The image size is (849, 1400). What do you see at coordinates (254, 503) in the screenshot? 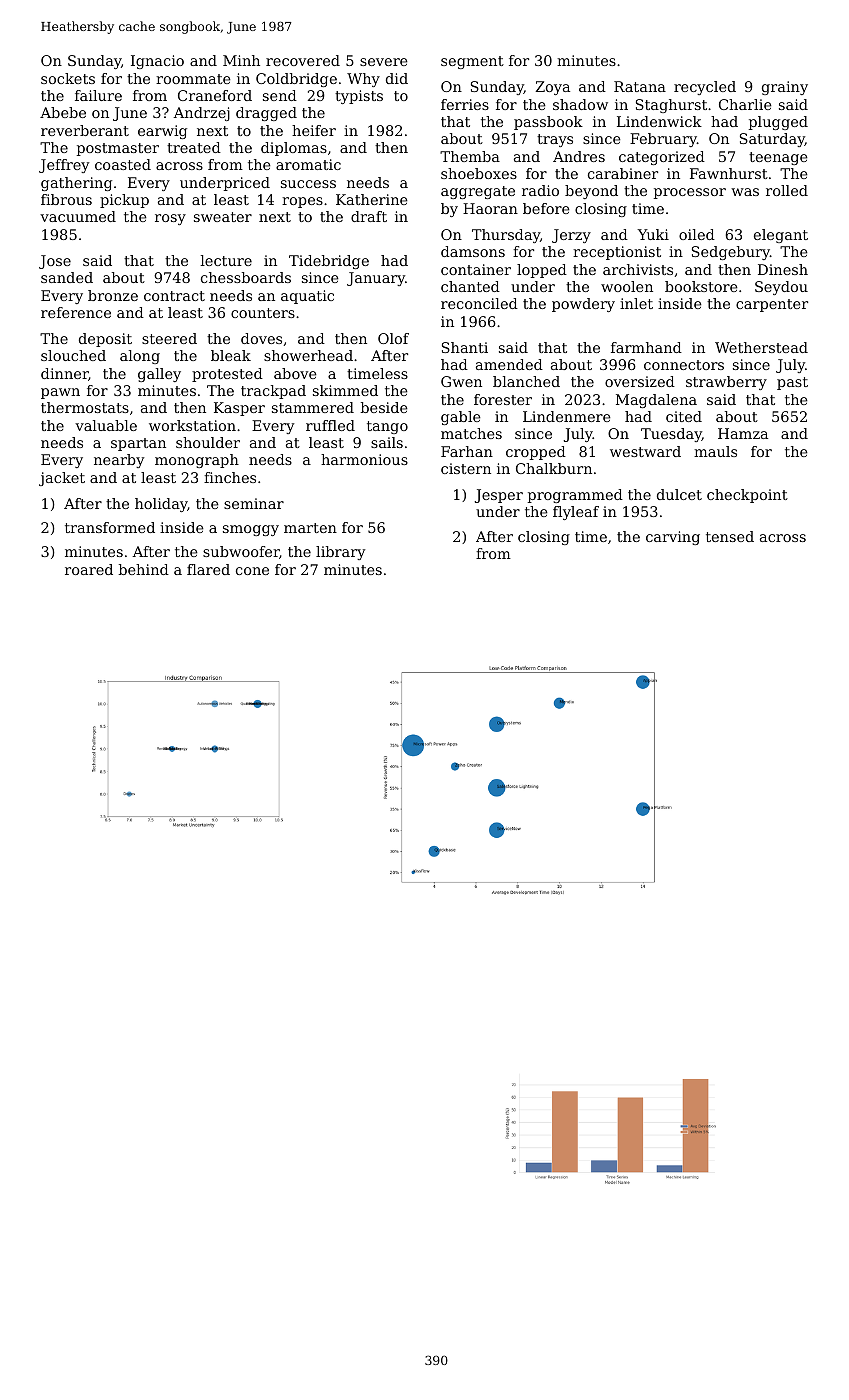
I see `seminar` at bounding box center [254, 503].
